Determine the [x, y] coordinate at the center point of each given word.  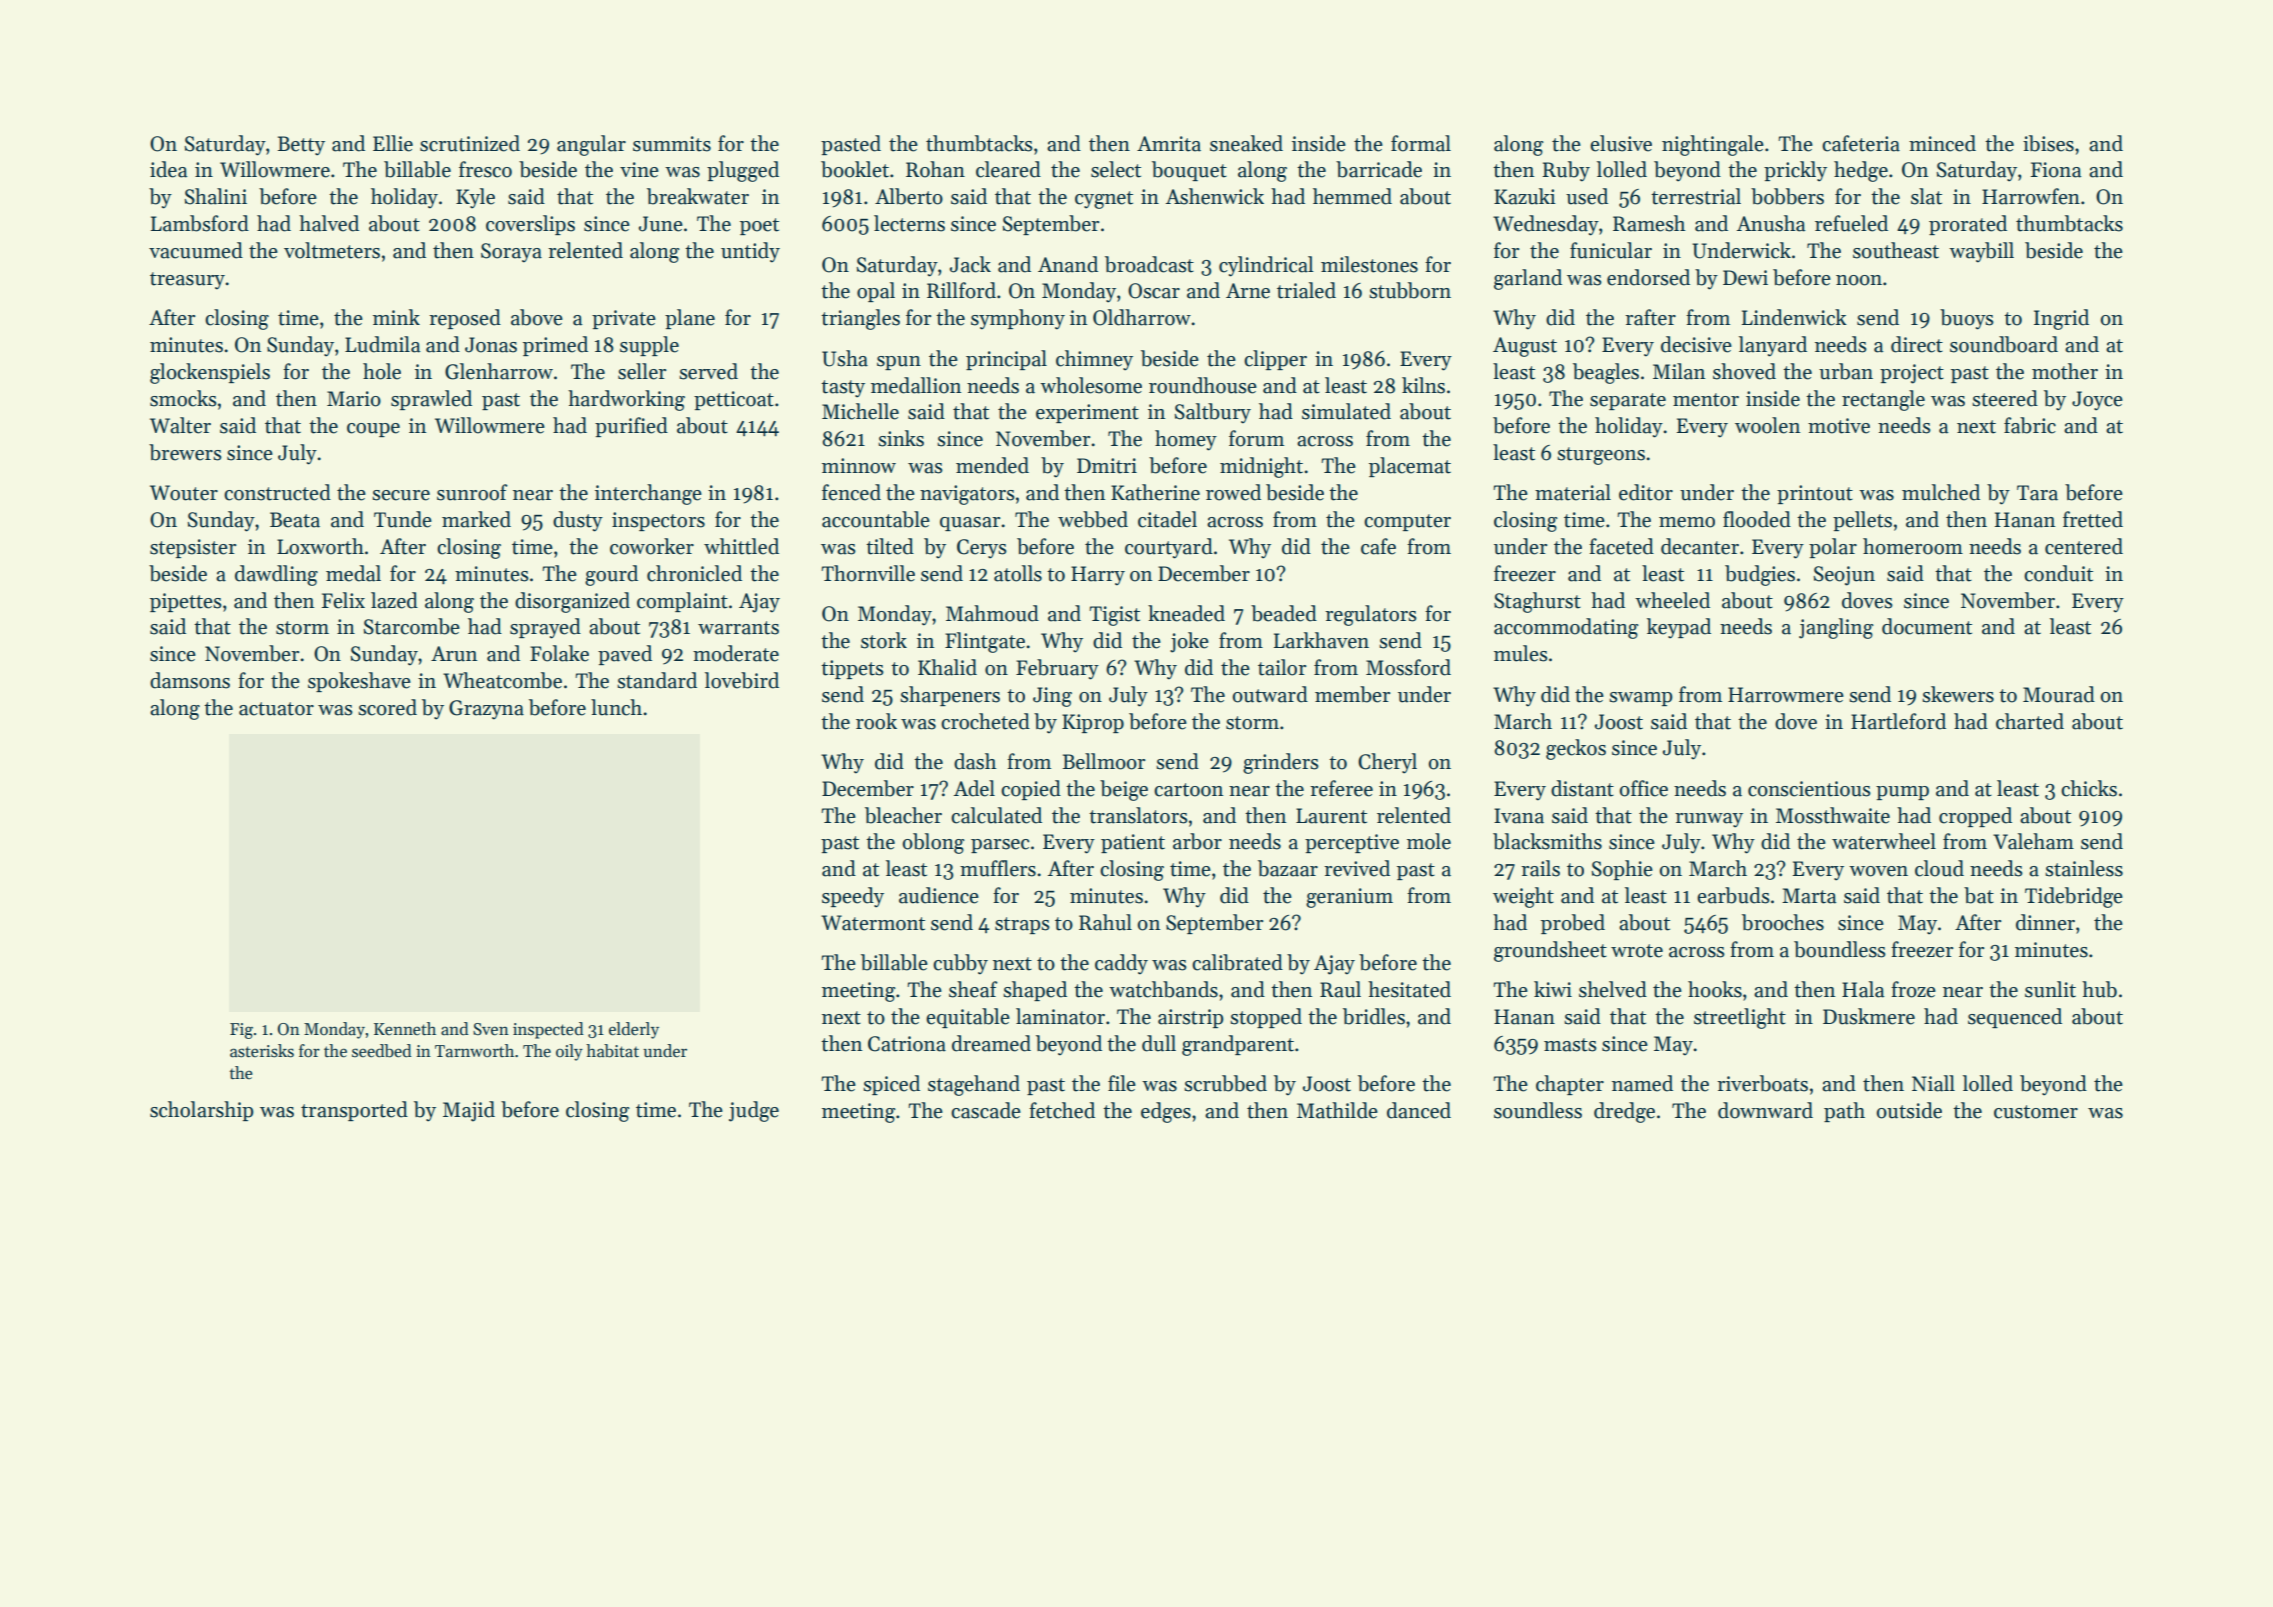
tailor [1282, 667]
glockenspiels [210, 373]
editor [1646, 492]
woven [1878, 871]
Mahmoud [992, 613]
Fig [241, 1031]
